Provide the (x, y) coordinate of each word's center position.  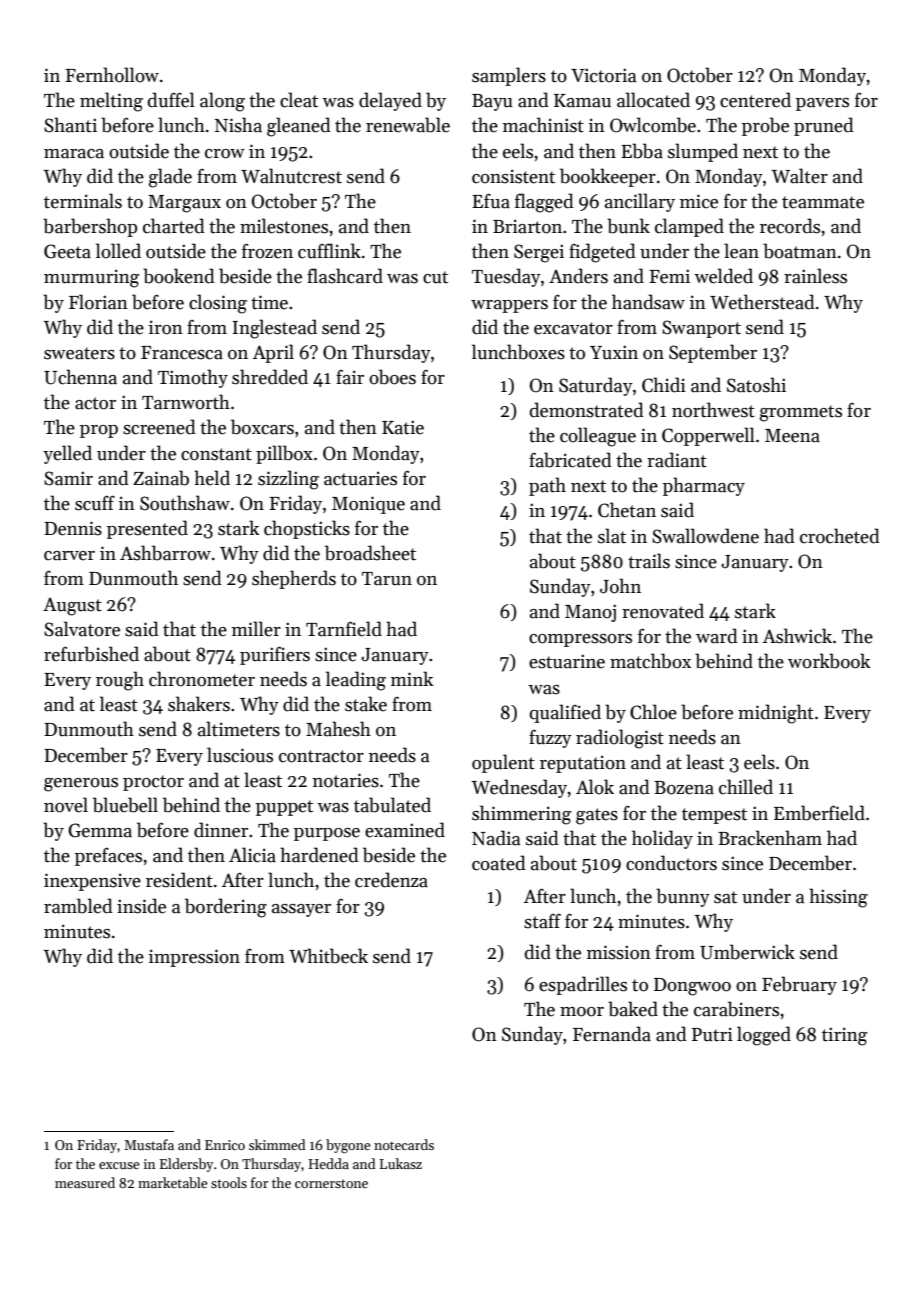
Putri (712, 1034)
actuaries (360, 478)
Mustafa (149, 1144)
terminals (83, 201)
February (799, 985)
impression (194, 958)
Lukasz (401, 1163)
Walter (799, 176)
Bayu (492, 102)
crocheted (840, 536)
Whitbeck (328, 956)
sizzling (288, 480)
